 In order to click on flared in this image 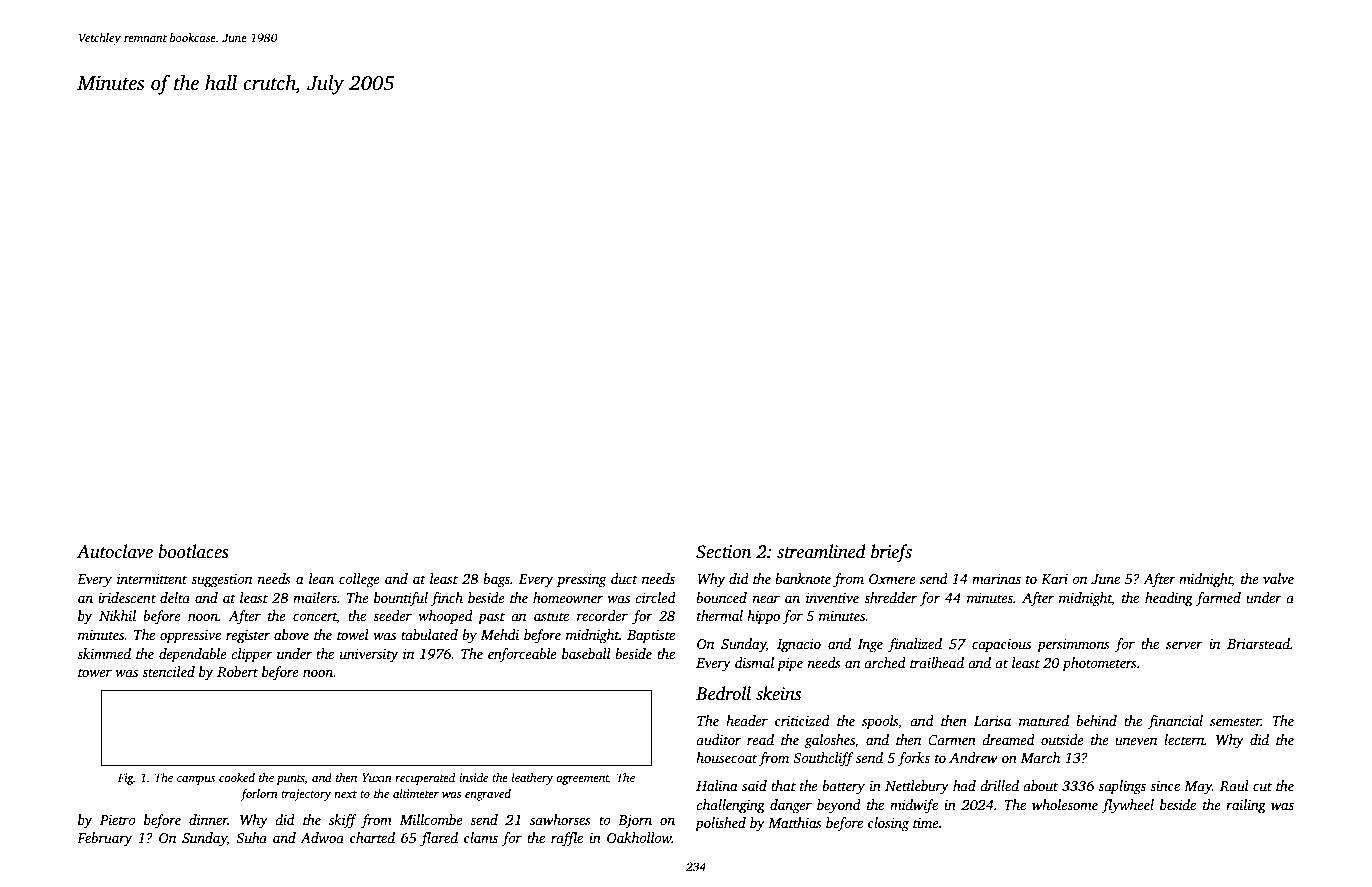, I will do `click(439, 839)`.
